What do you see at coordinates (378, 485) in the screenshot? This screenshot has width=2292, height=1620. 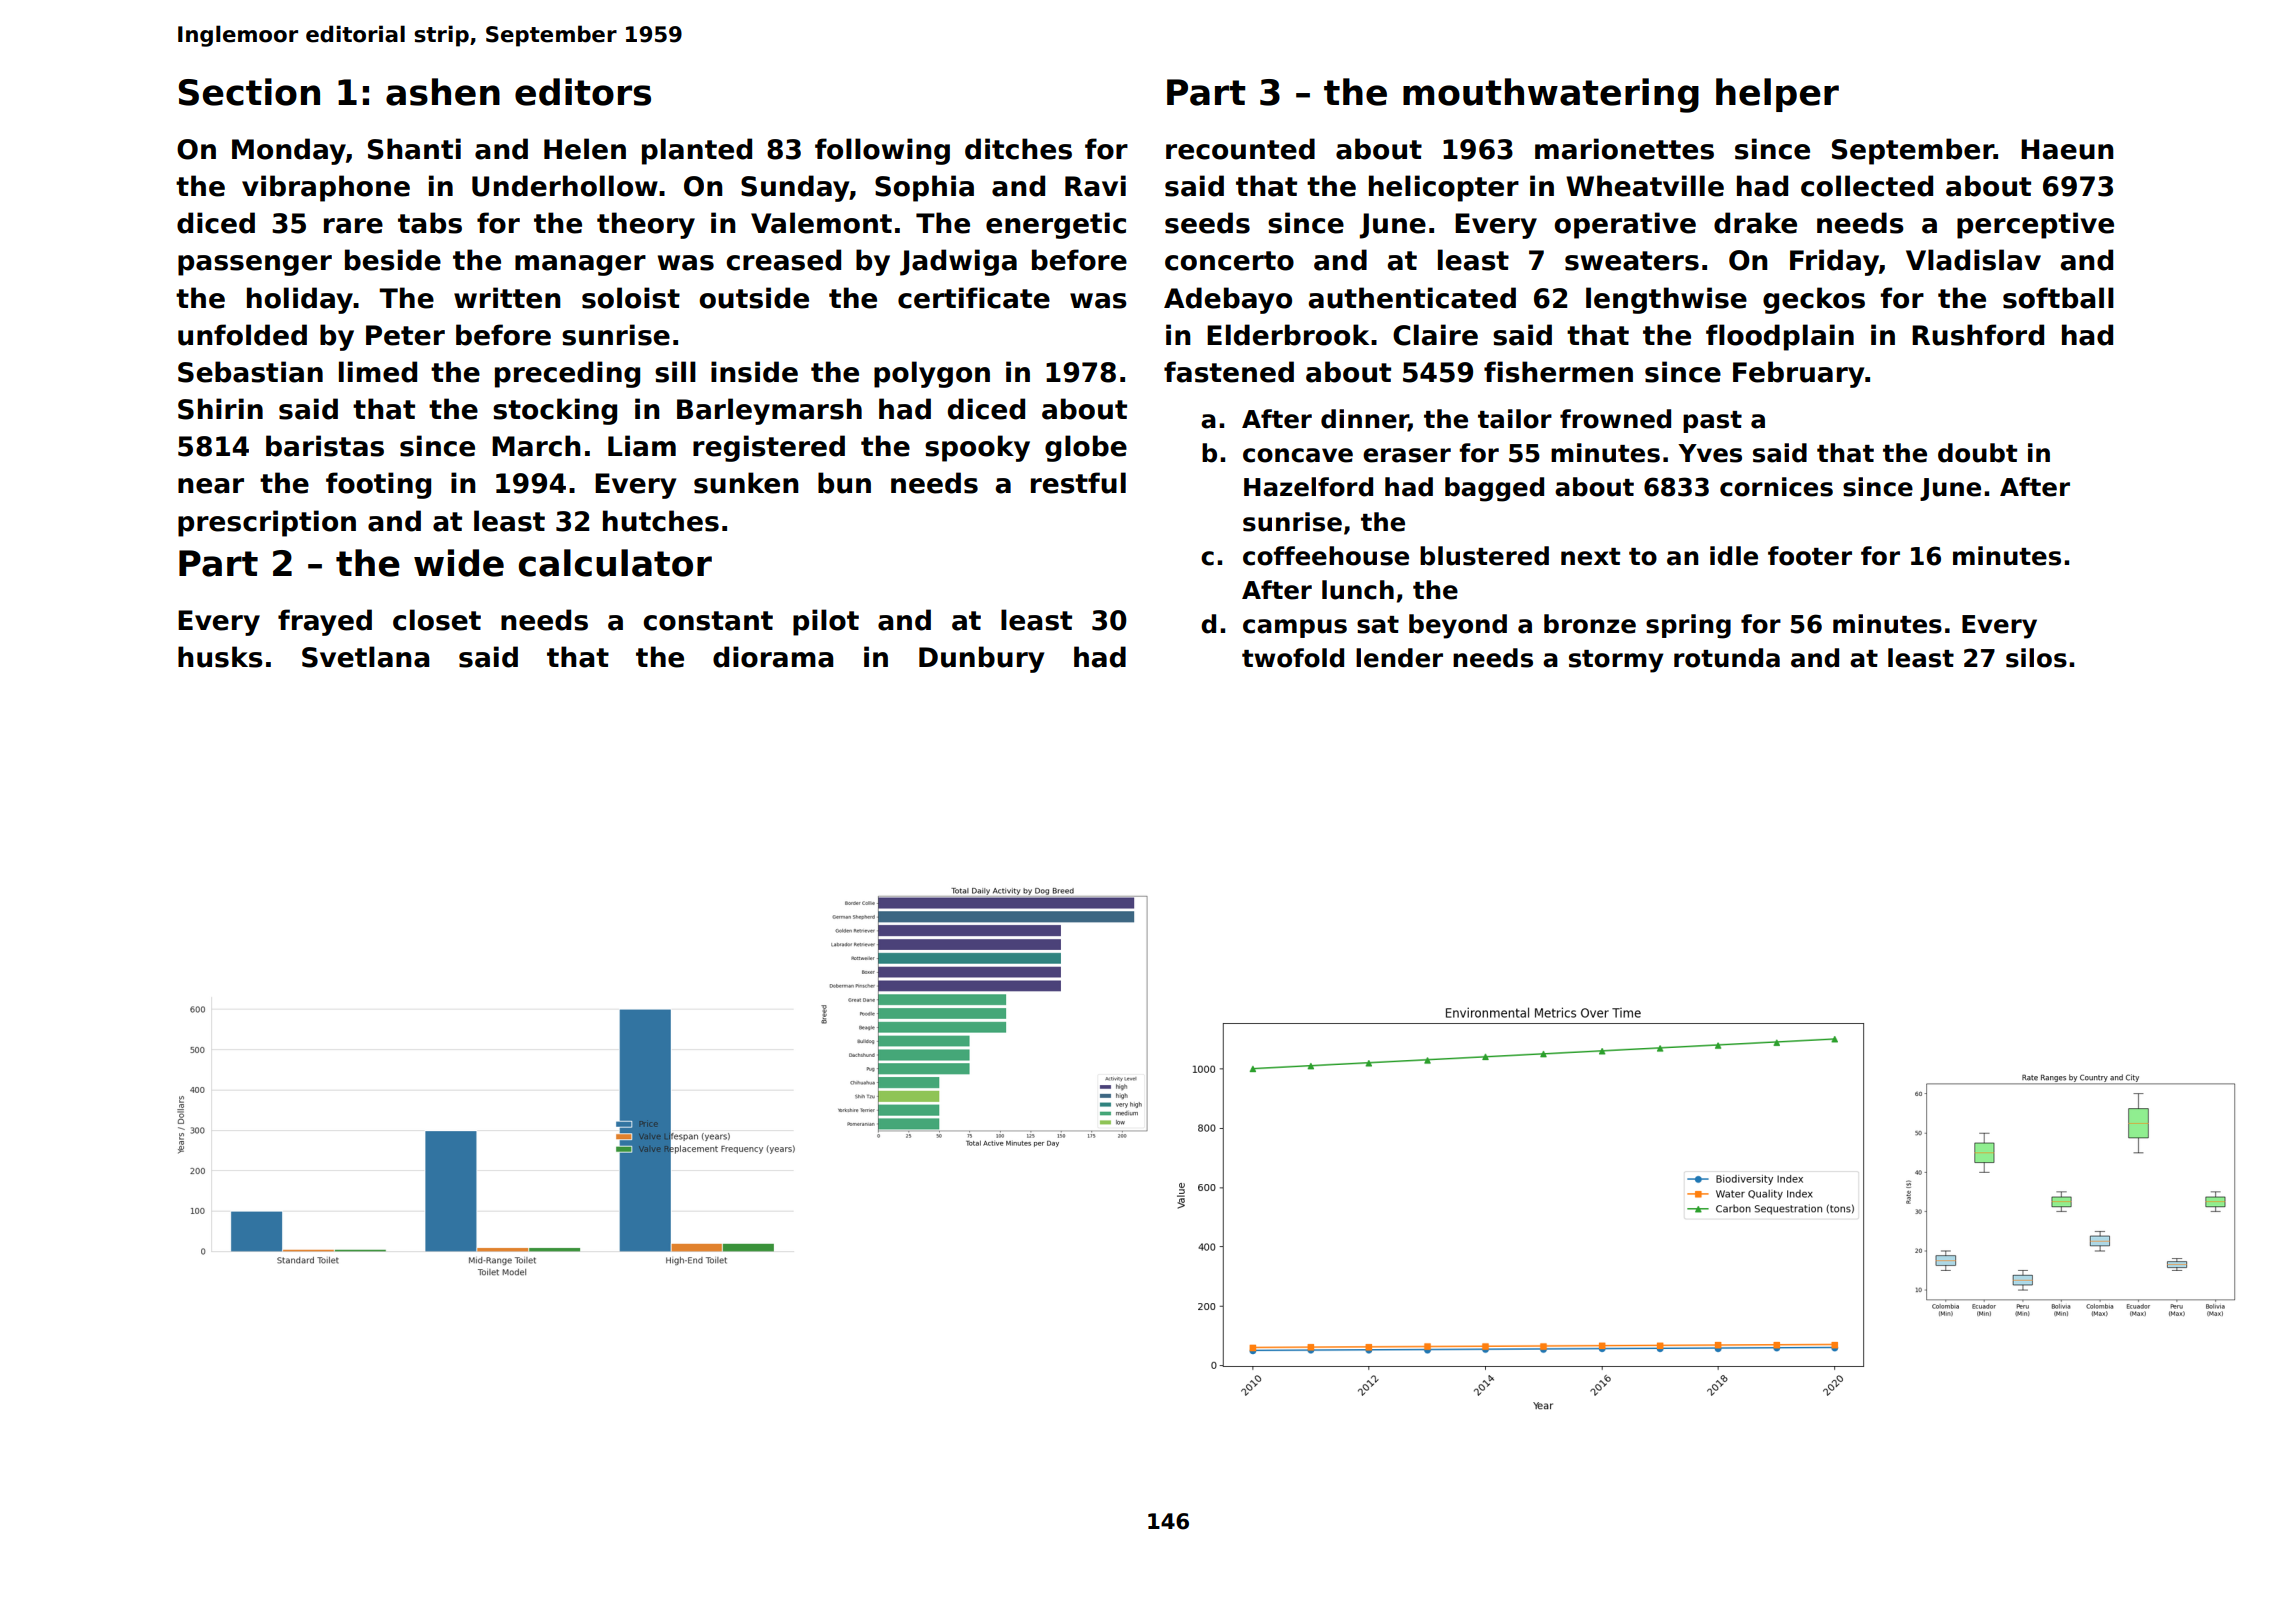 I see `footing` at bounding box center [378, 485].
